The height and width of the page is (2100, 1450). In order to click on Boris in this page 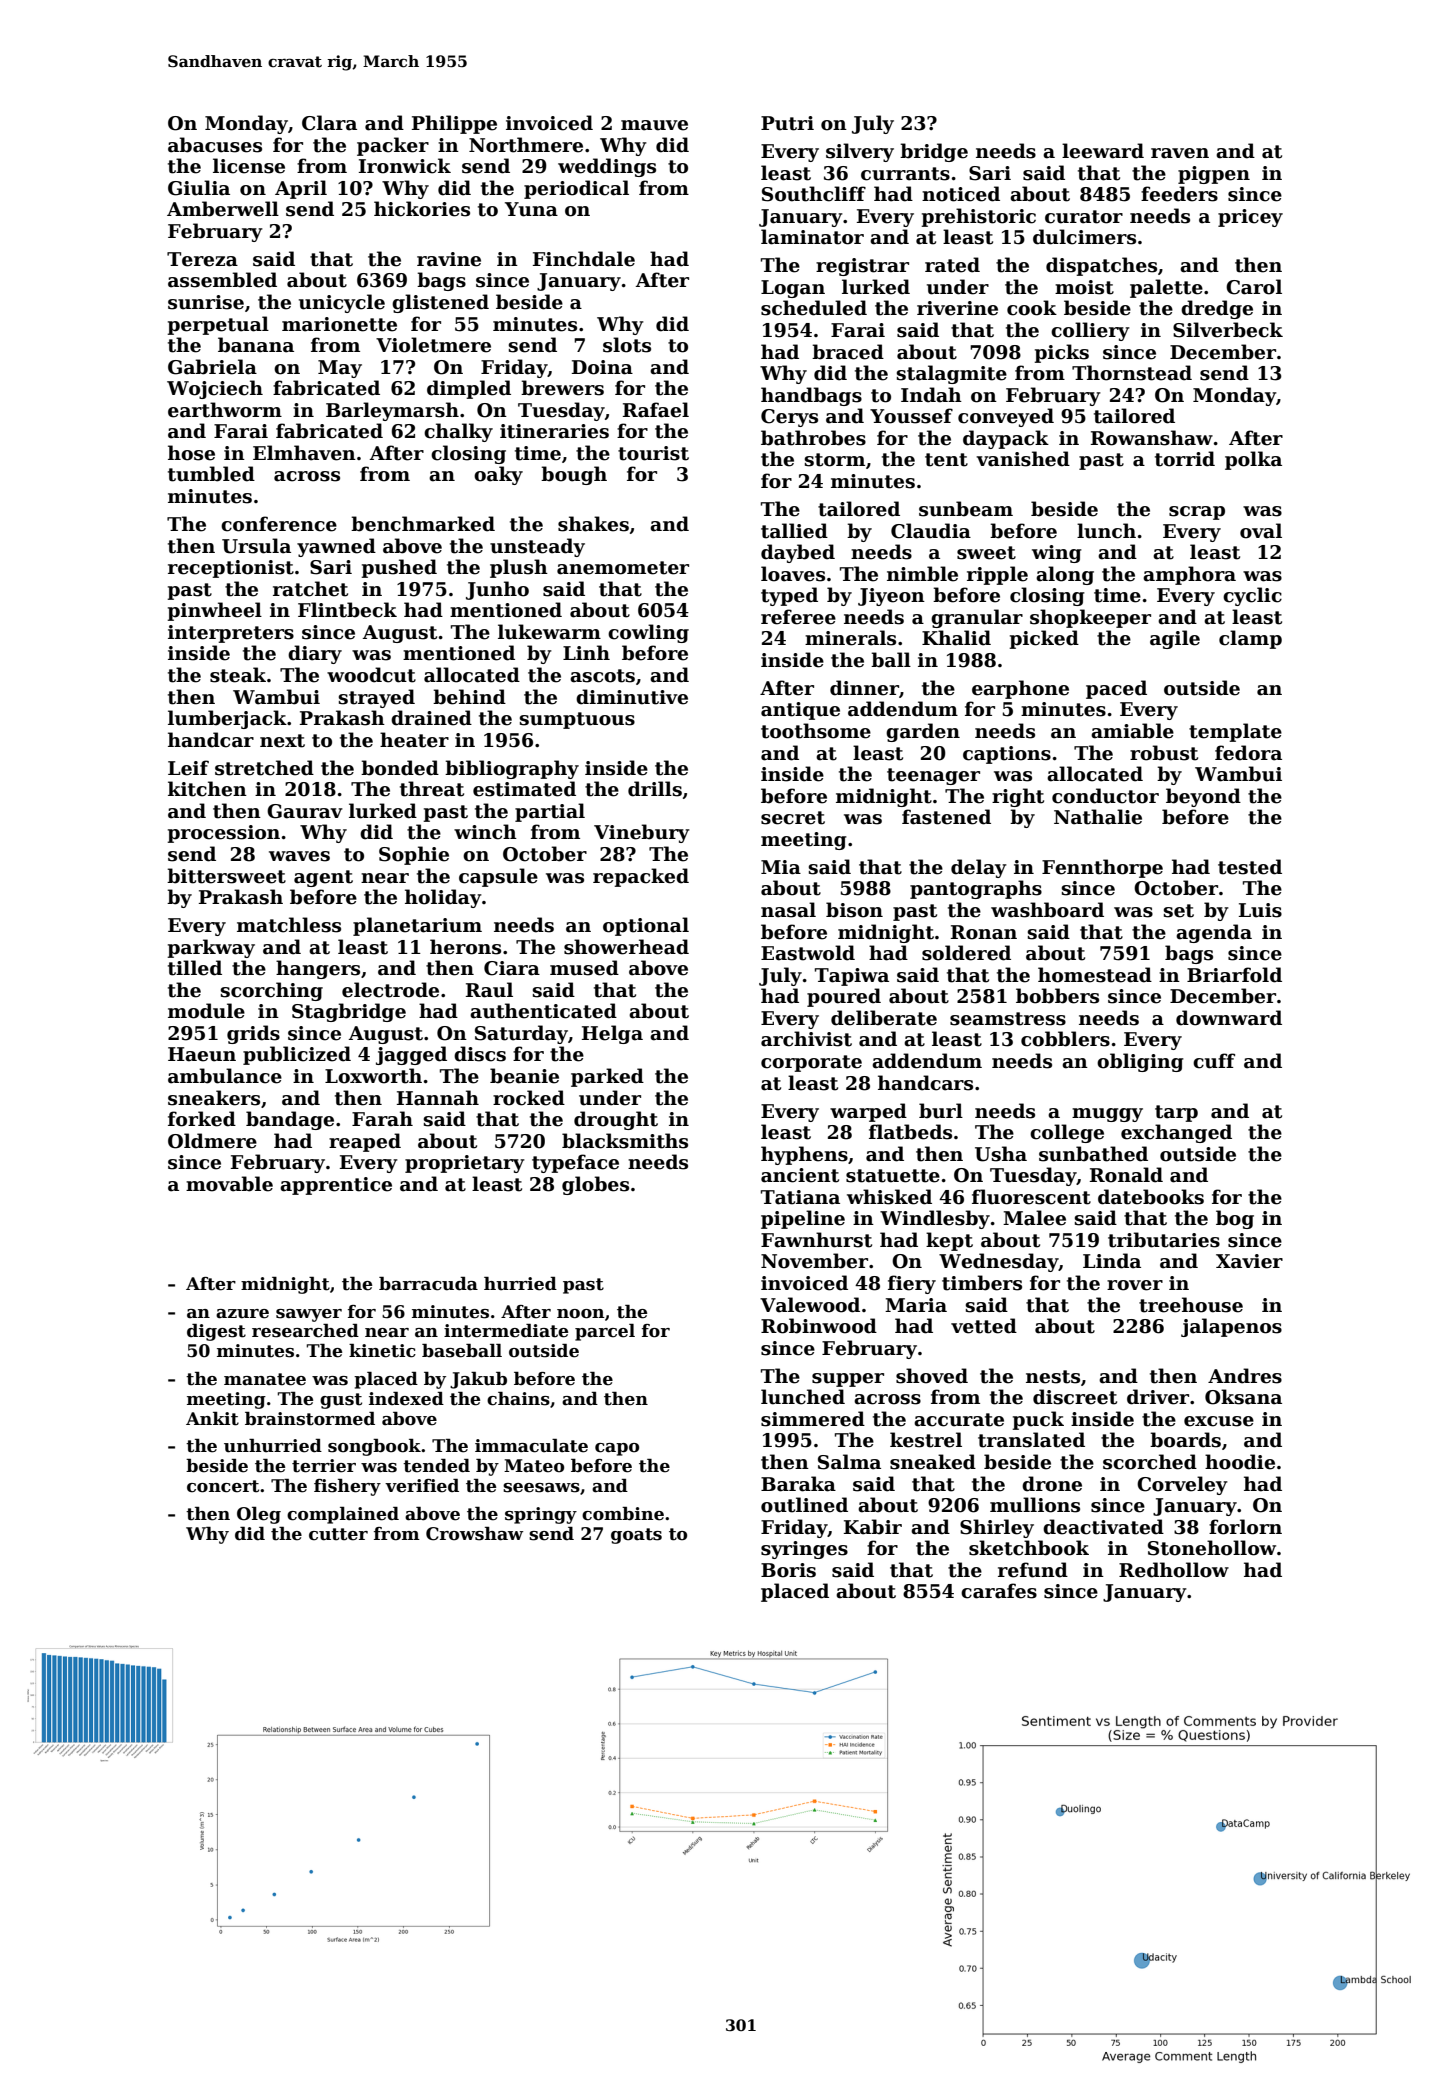, I will do `click(788, 1570)`.
